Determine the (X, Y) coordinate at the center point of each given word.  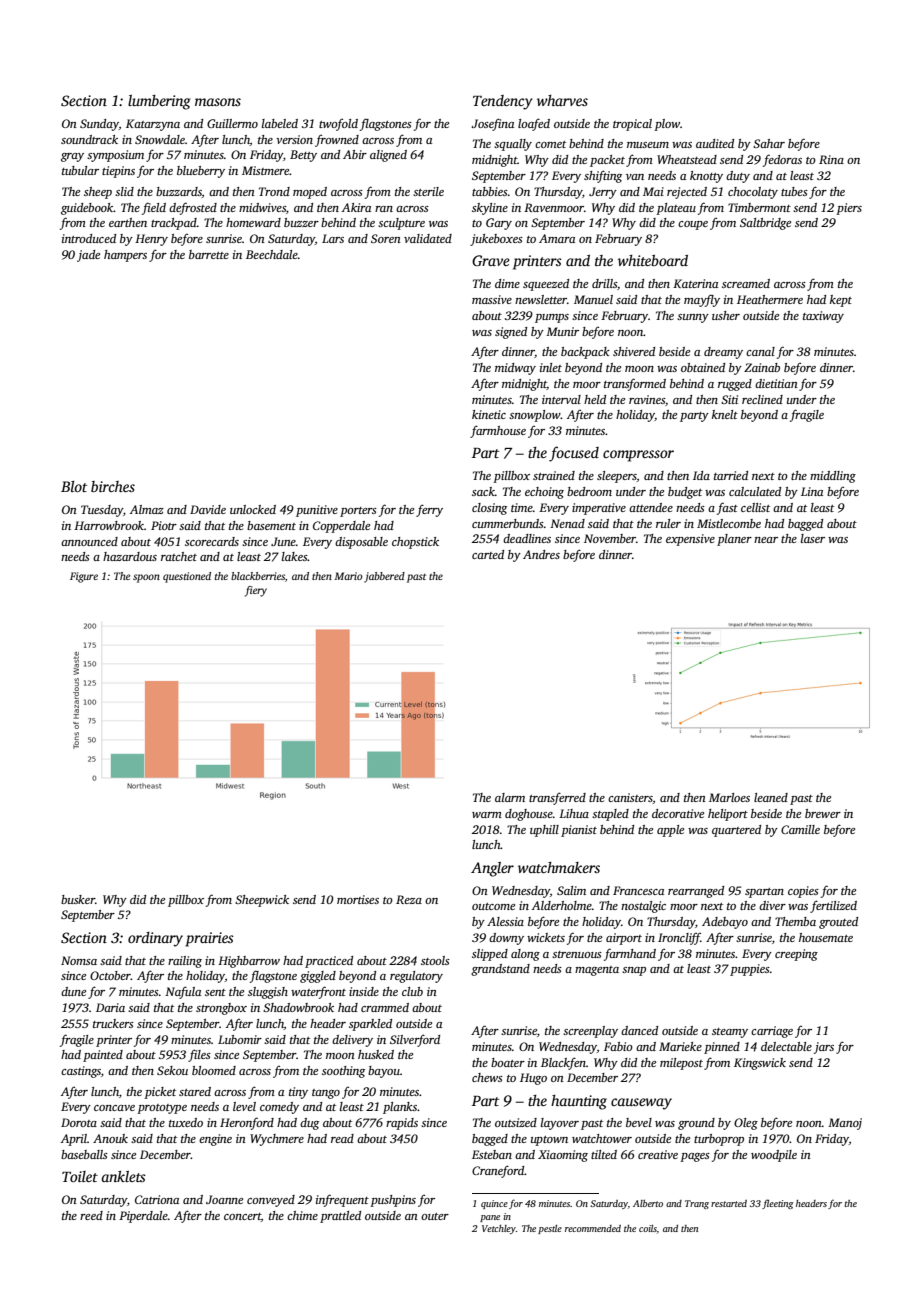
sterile (428, 191)
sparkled (370, 1025)
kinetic (489, 414)
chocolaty (753, 193)
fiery (256, 591)
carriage (772, 1032)
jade (88, 256)
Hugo (533, 1079)
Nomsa (79, 960)
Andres (541, 554)
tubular (80, 170)
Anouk (110, 1138)
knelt (725, 414)
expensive (690, 540)
